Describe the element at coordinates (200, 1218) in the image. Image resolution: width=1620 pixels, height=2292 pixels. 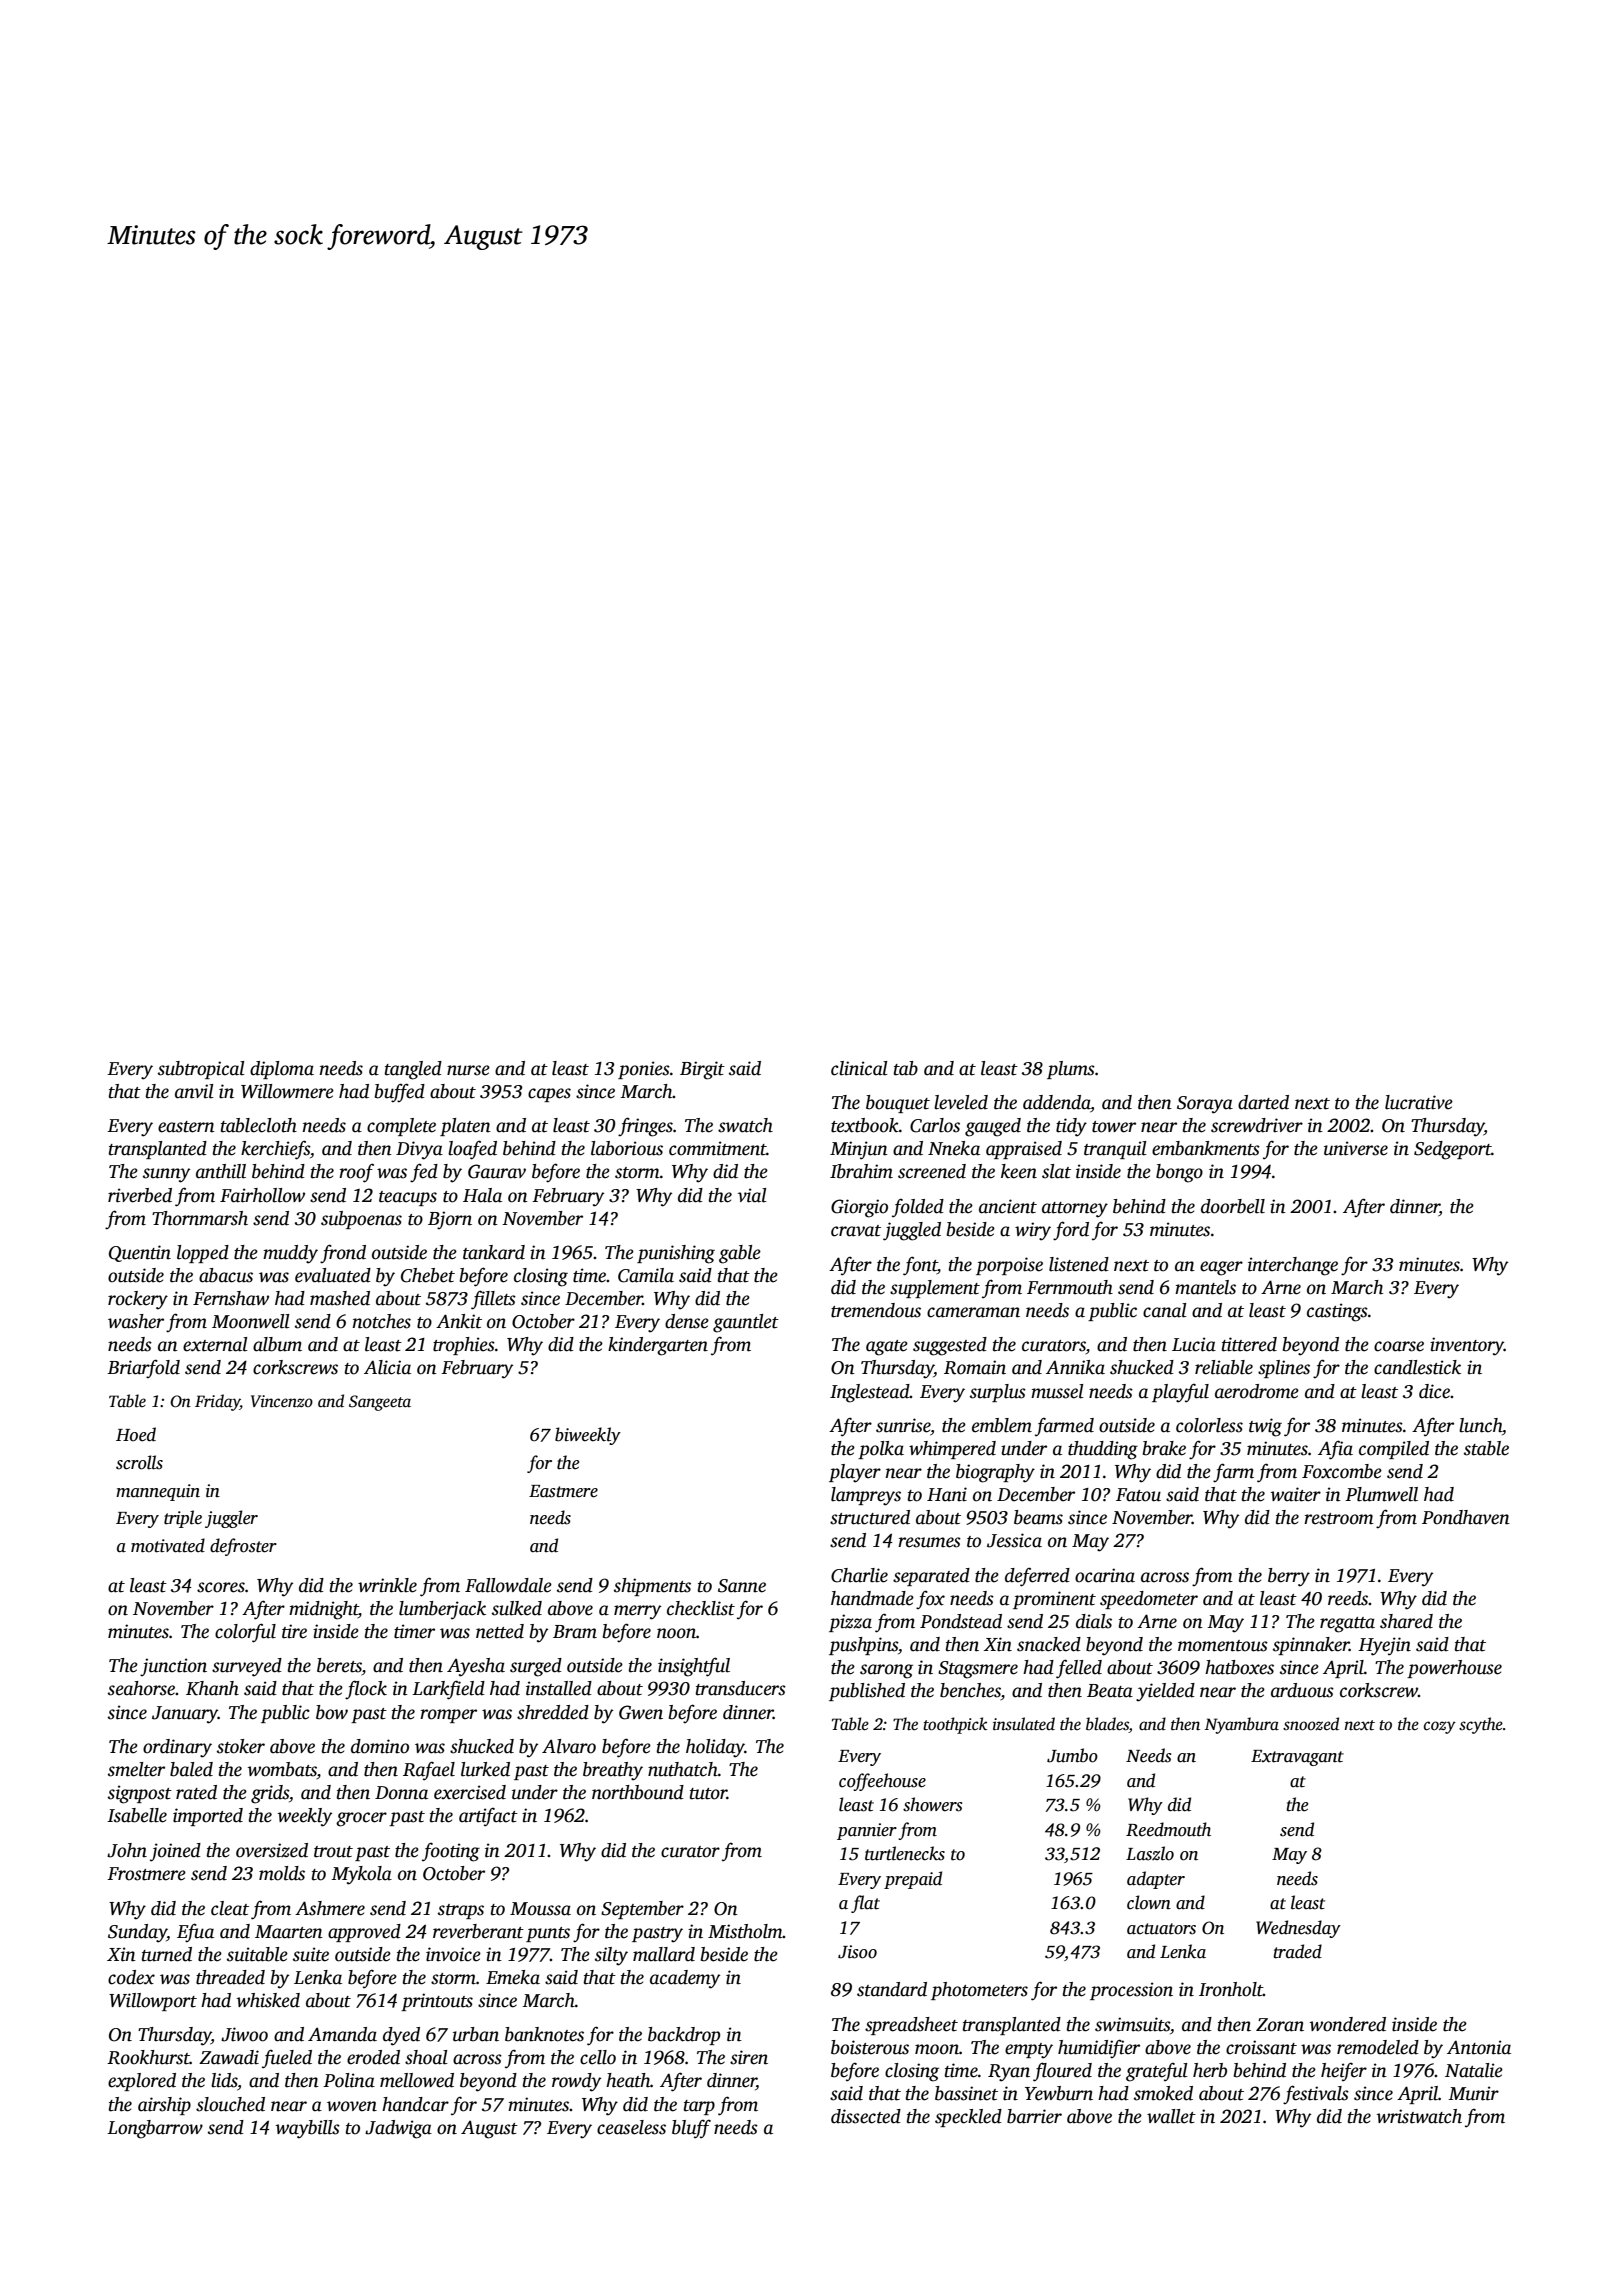
I see `Thornmarsh` at that location.
